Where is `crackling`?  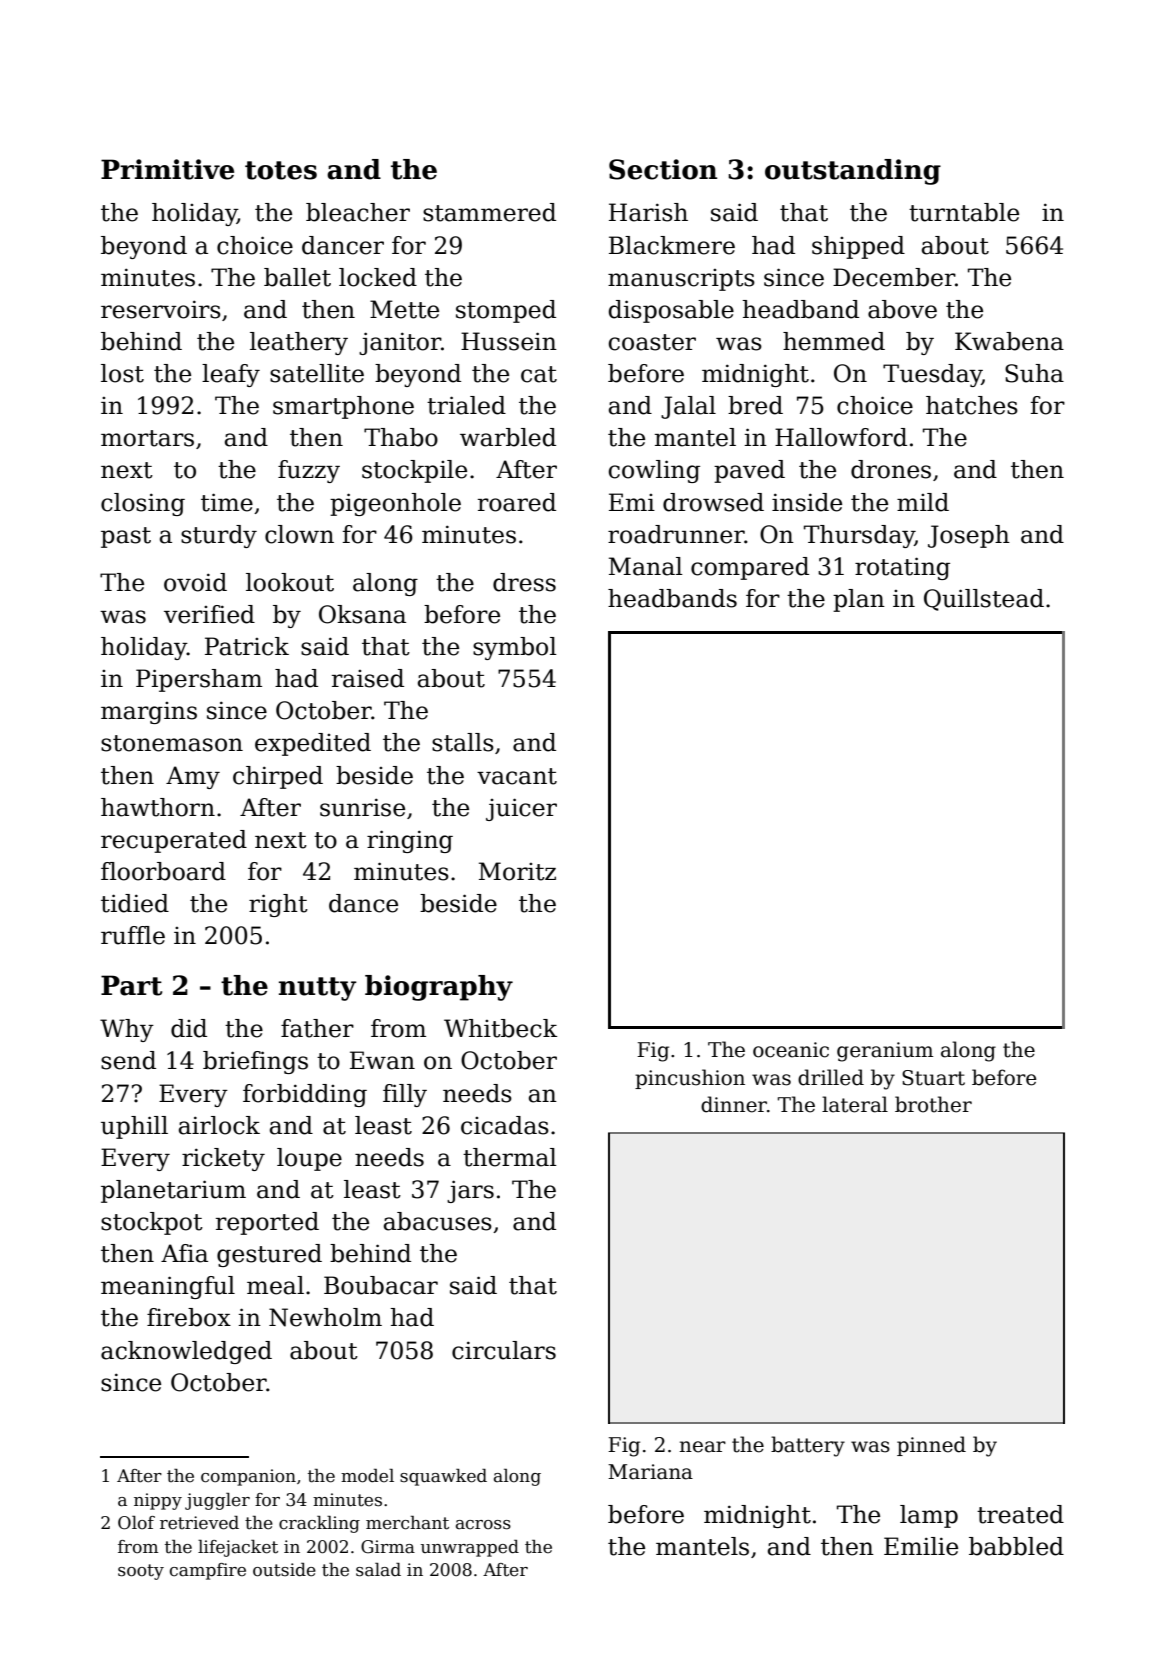
crackling is located at coordinates (319, 1524).
